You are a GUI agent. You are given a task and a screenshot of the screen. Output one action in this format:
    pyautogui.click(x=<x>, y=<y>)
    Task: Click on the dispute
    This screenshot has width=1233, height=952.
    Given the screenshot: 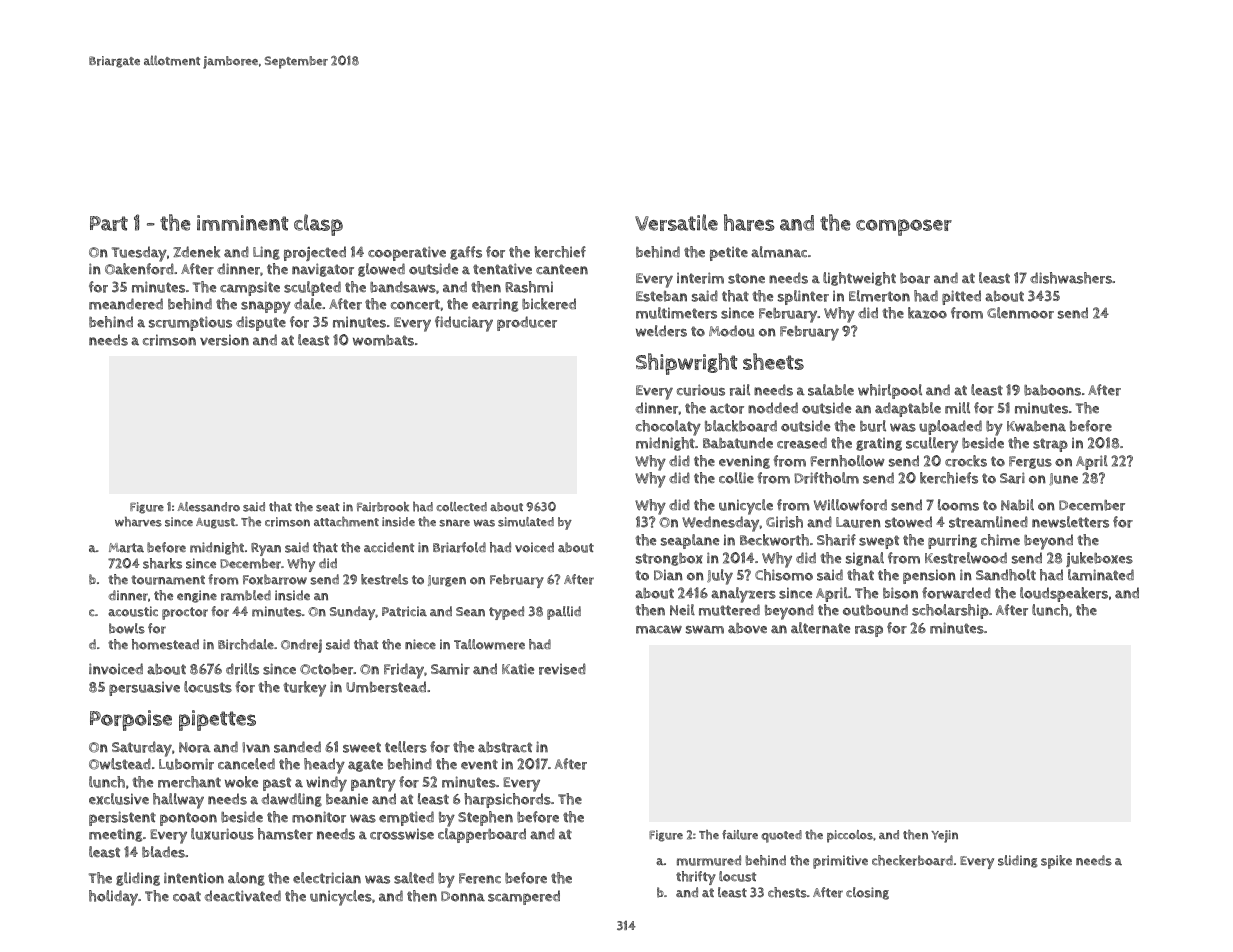 What is the action you would take?
    pyautogui.click(x=261, y=323)
